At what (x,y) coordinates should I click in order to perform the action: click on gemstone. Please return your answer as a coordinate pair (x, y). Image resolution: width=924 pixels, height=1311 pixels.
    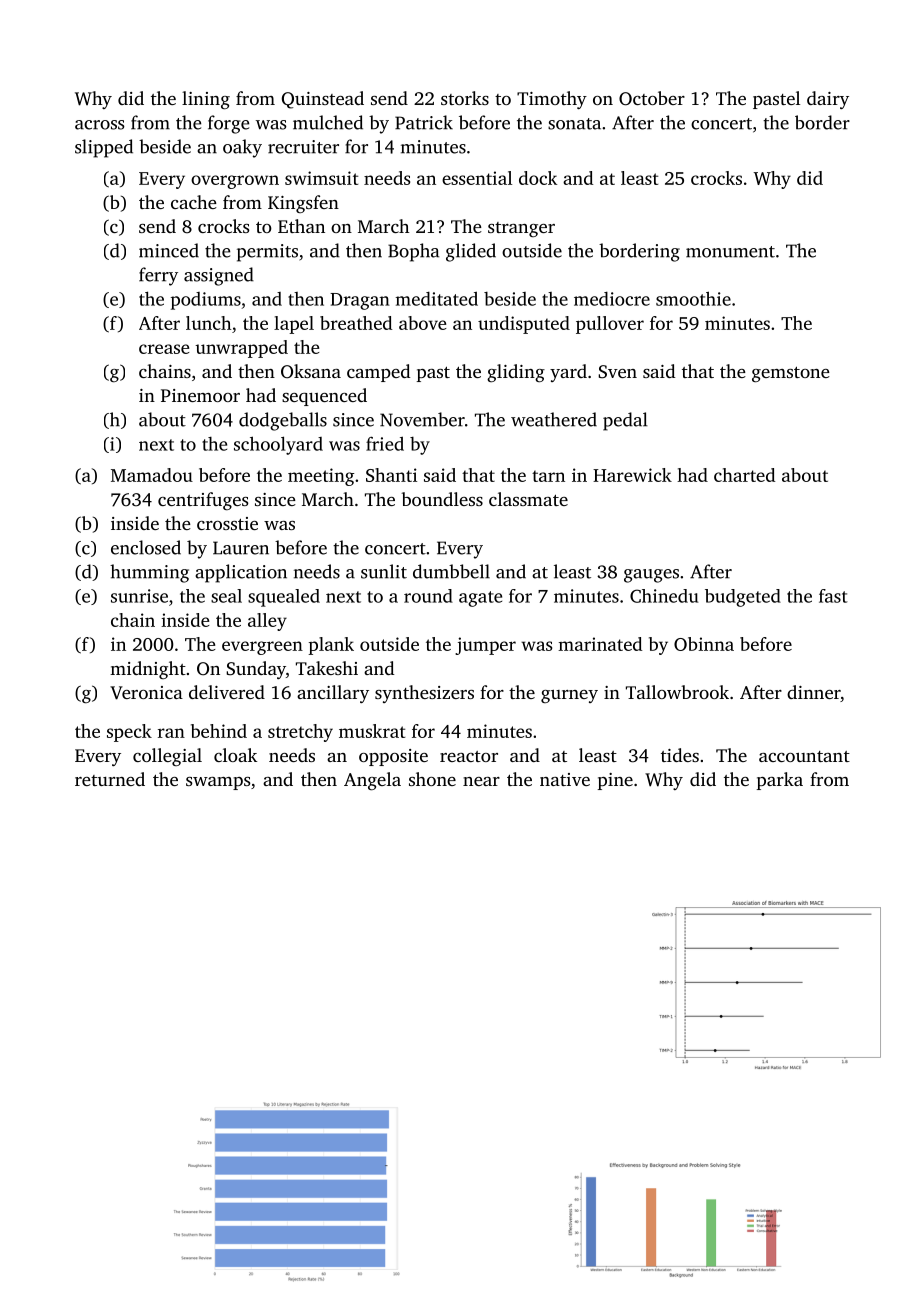
    Looking at the image, I should click on (791, 375).
